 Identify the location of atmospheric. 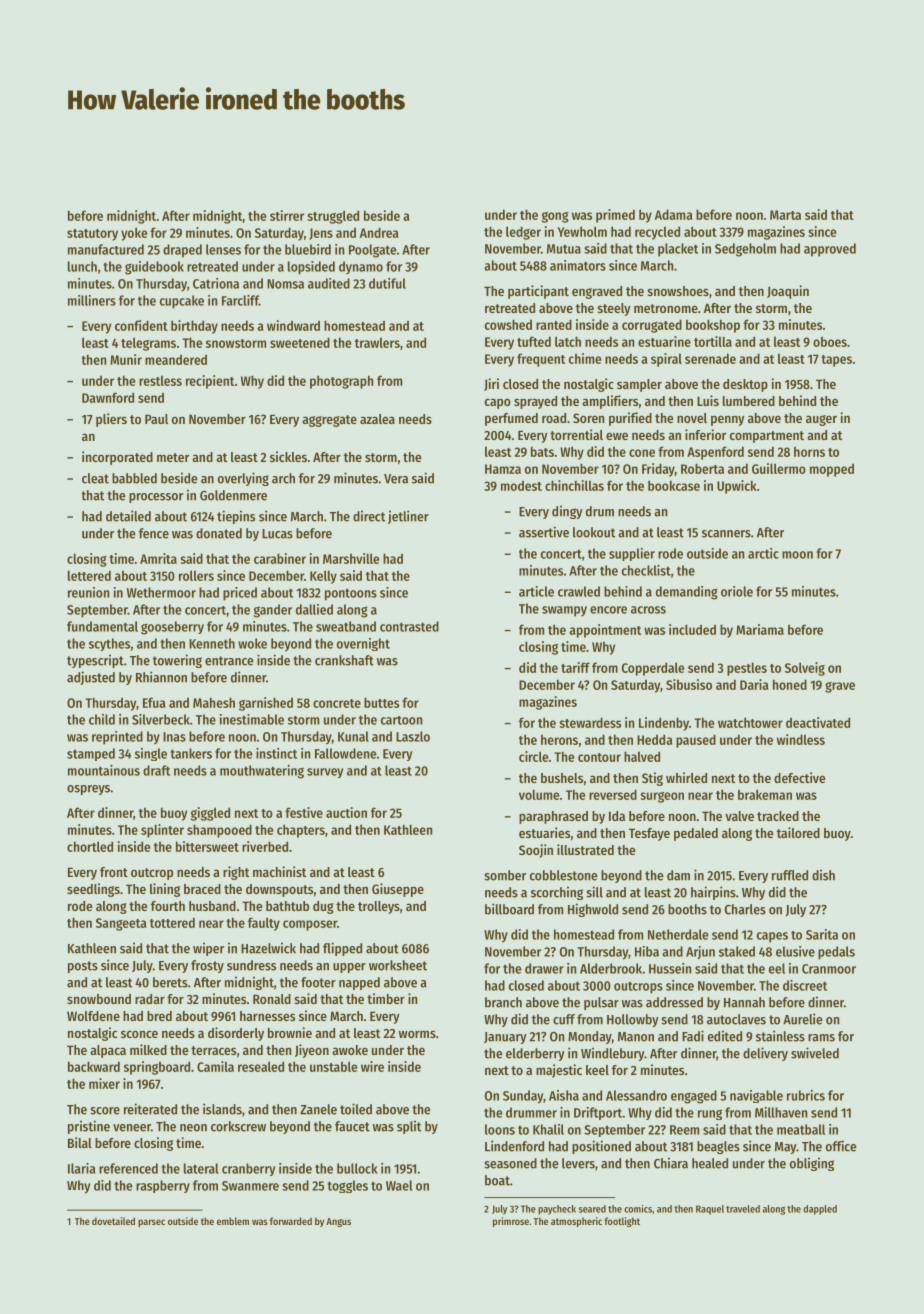
(576, 1222).
